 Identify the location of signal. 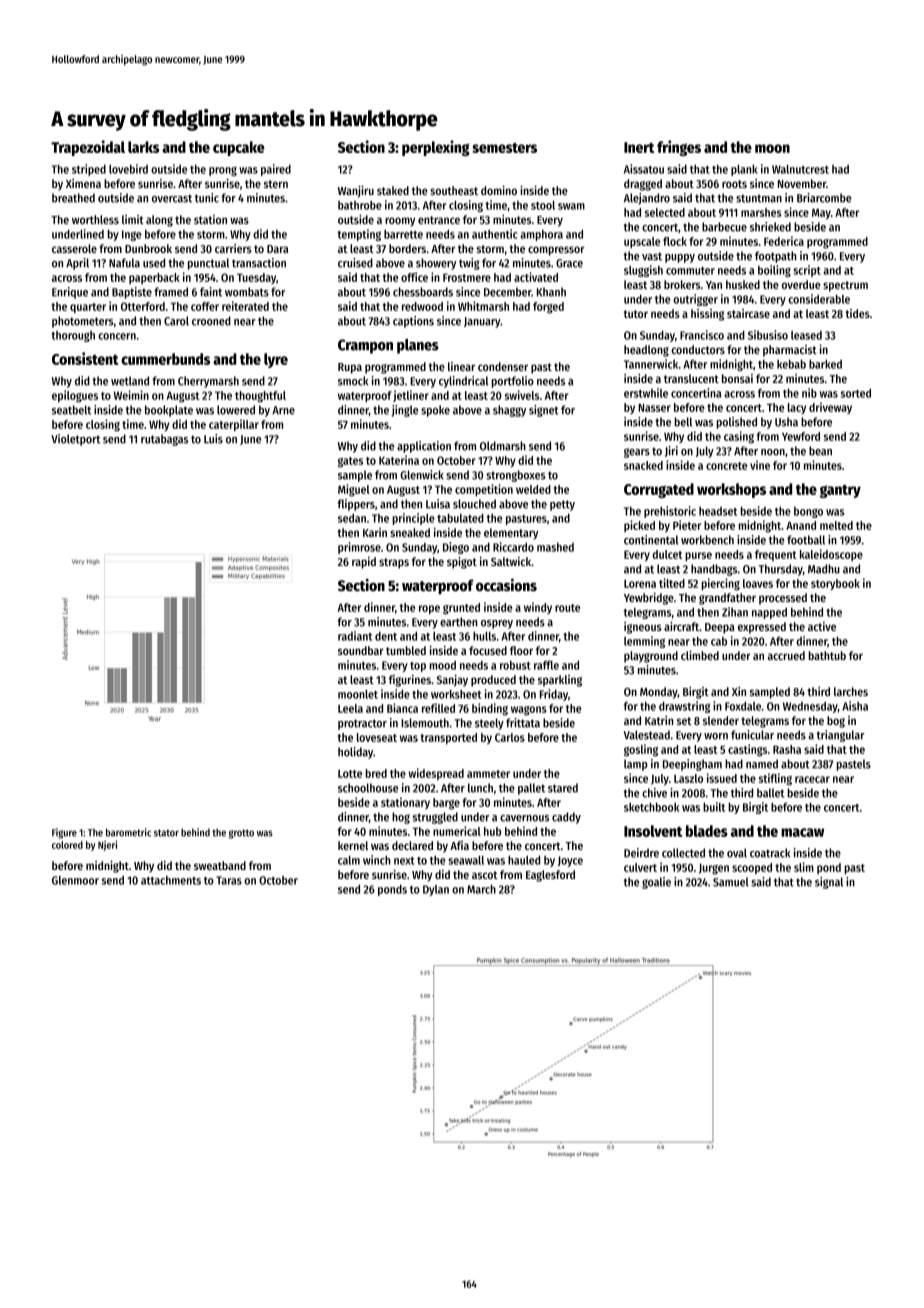
(829, 883).
